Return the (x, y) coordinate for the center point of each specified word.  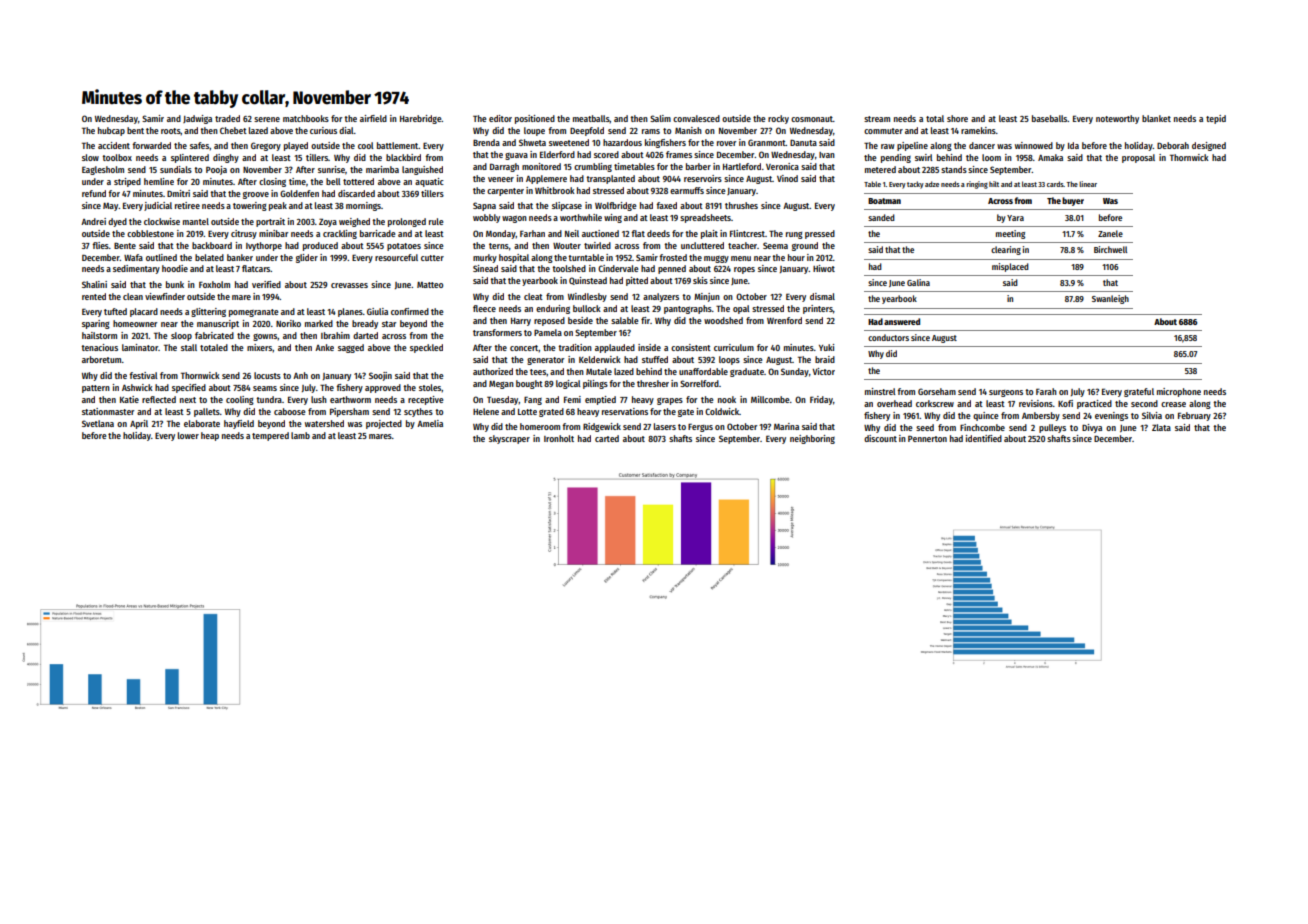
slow (90, 157)
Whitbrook (555, 190)
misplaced (1010, 267)
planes (350, 312)
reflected (159, 399)
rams (651, 131)
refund (94, 193)
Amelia (430, 423)
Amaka (1050, 157)
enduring (553, 309)
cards (1055, 184)
